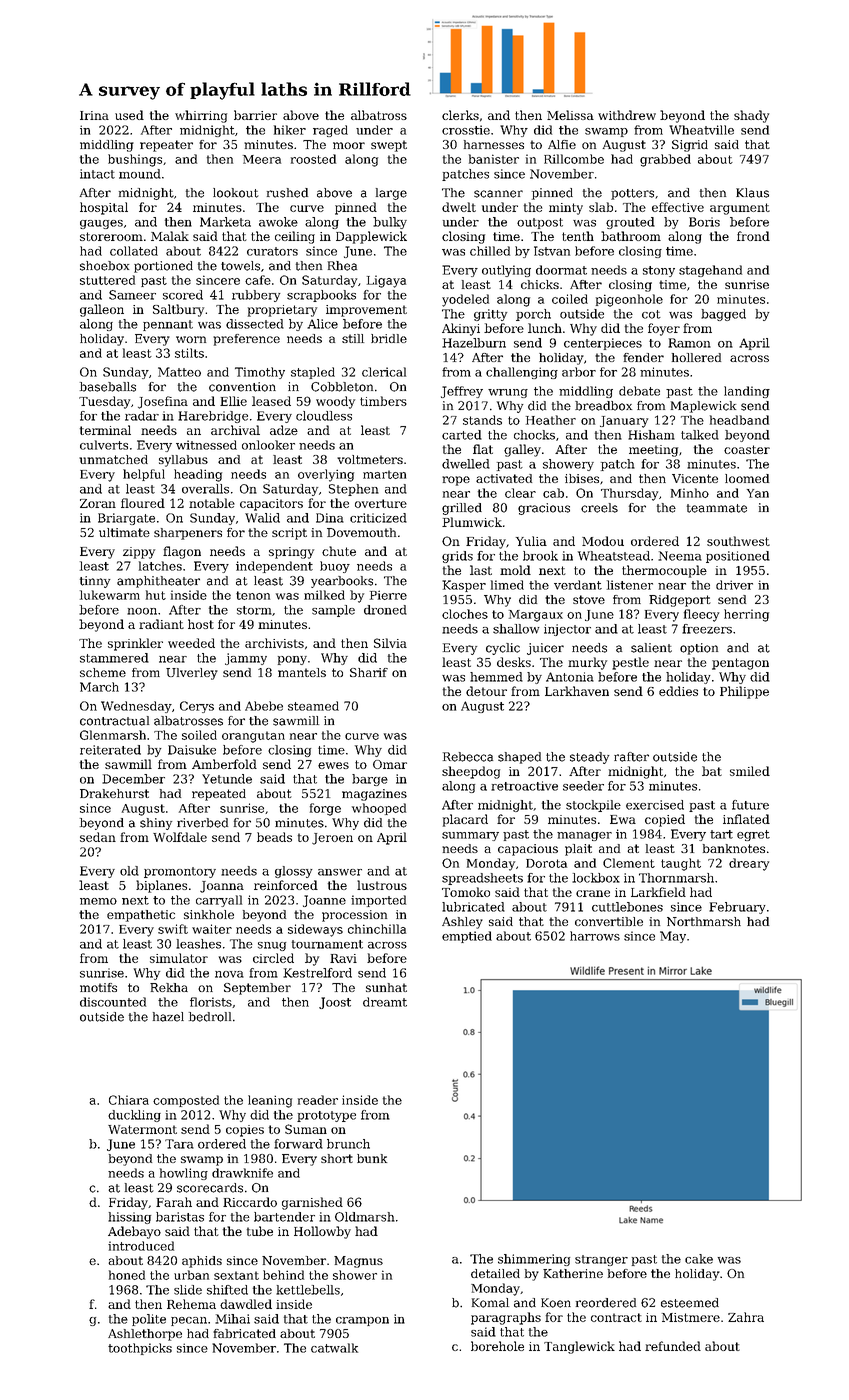 This screenshot has width=849, height=1400. What do you see at coordinates (227, 779) in the screenshot?
I see `Yetunde` at bounding box center [227, 779].
